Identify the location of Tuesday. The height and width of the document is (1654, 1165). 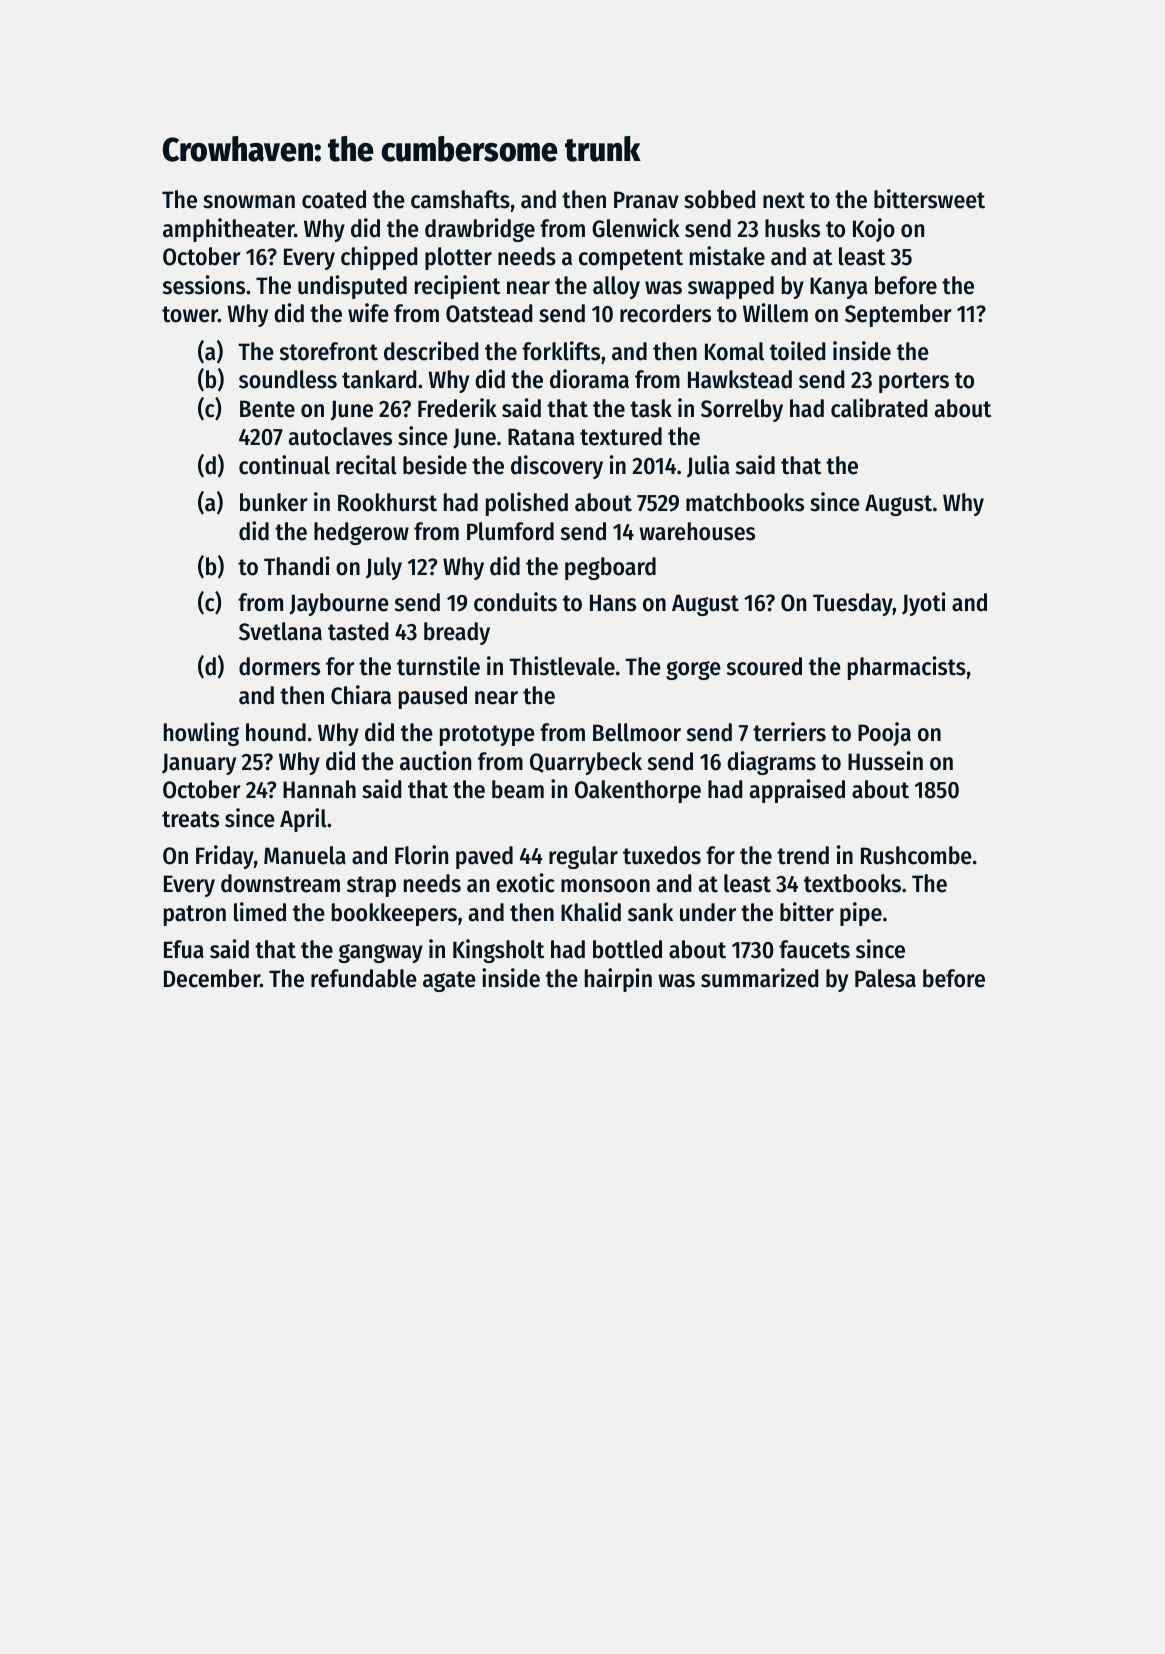
(853, 604).
